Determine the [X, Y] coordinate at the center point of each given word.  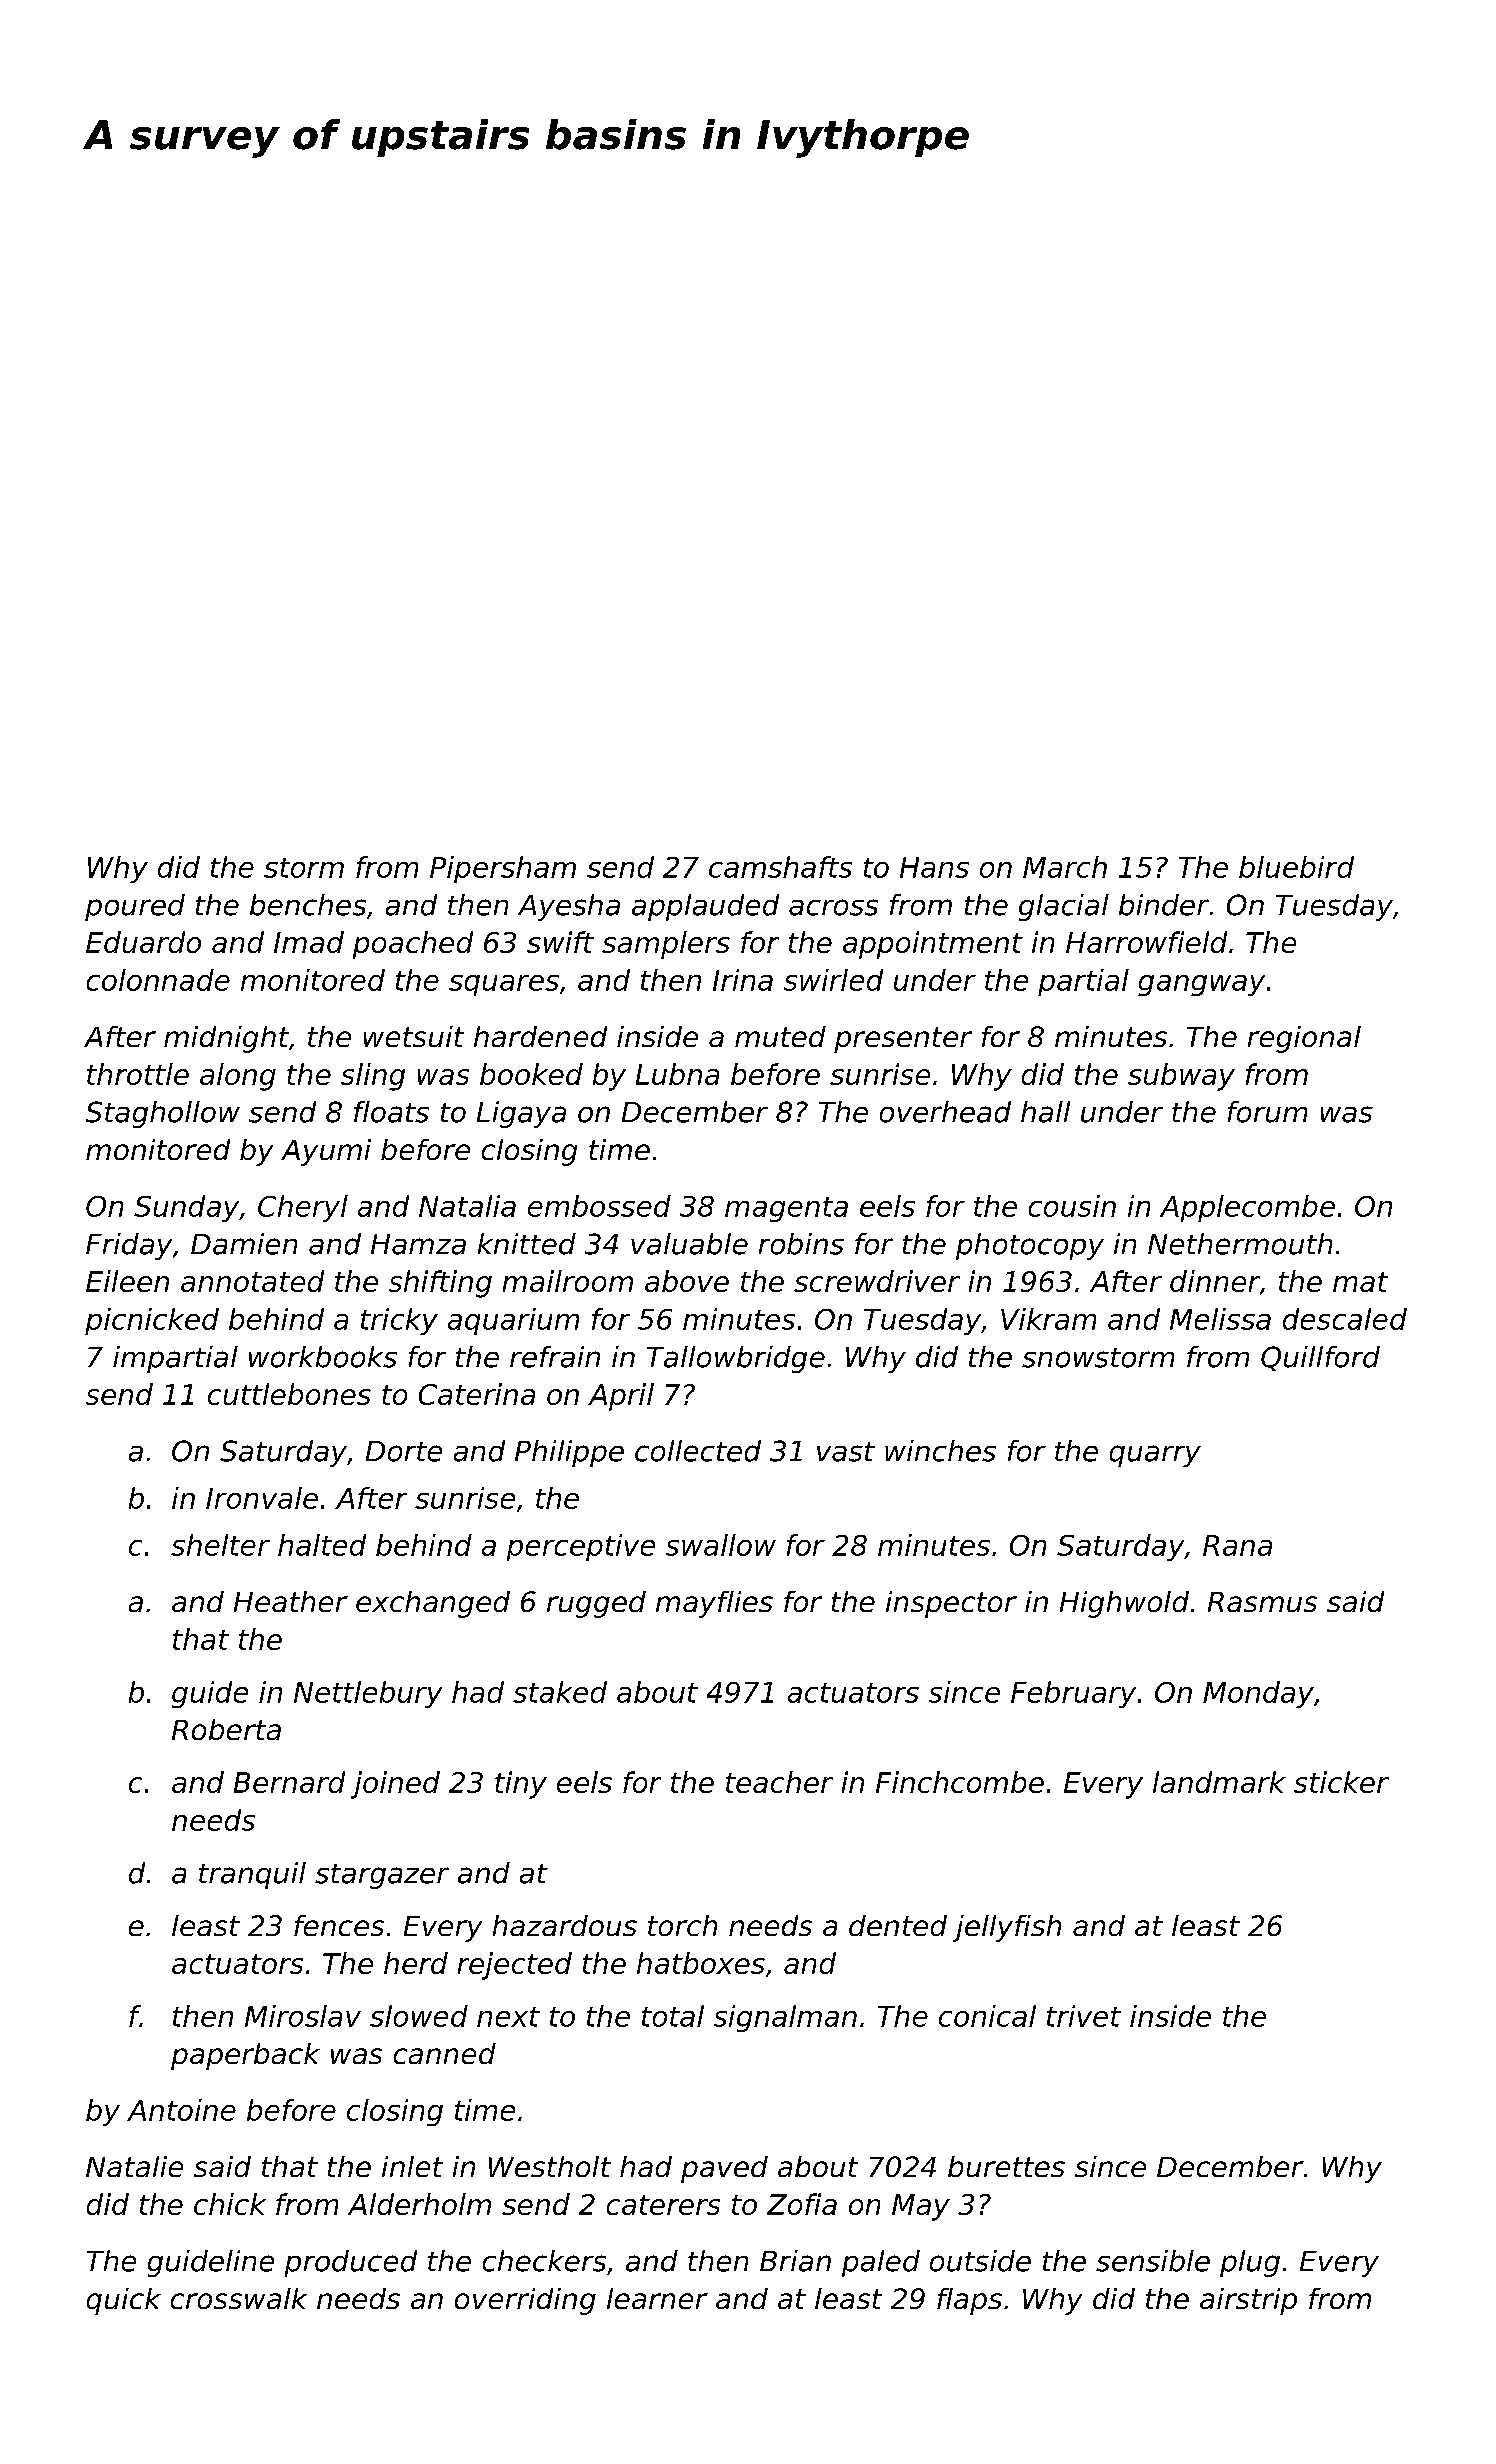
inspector [951, 1604]
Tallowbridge [736, 1359]
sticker [1341, 1782]
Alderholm [419, 2204]
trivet [1084, 2016]
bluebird [1296, 867]
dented [898, 1925]
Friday [129, 1246]
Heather [291, 1601]
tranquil [252, 1875]
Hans [934, 867]
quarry [1155, 1456]
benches [308, 905]
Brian [795, 2261]
